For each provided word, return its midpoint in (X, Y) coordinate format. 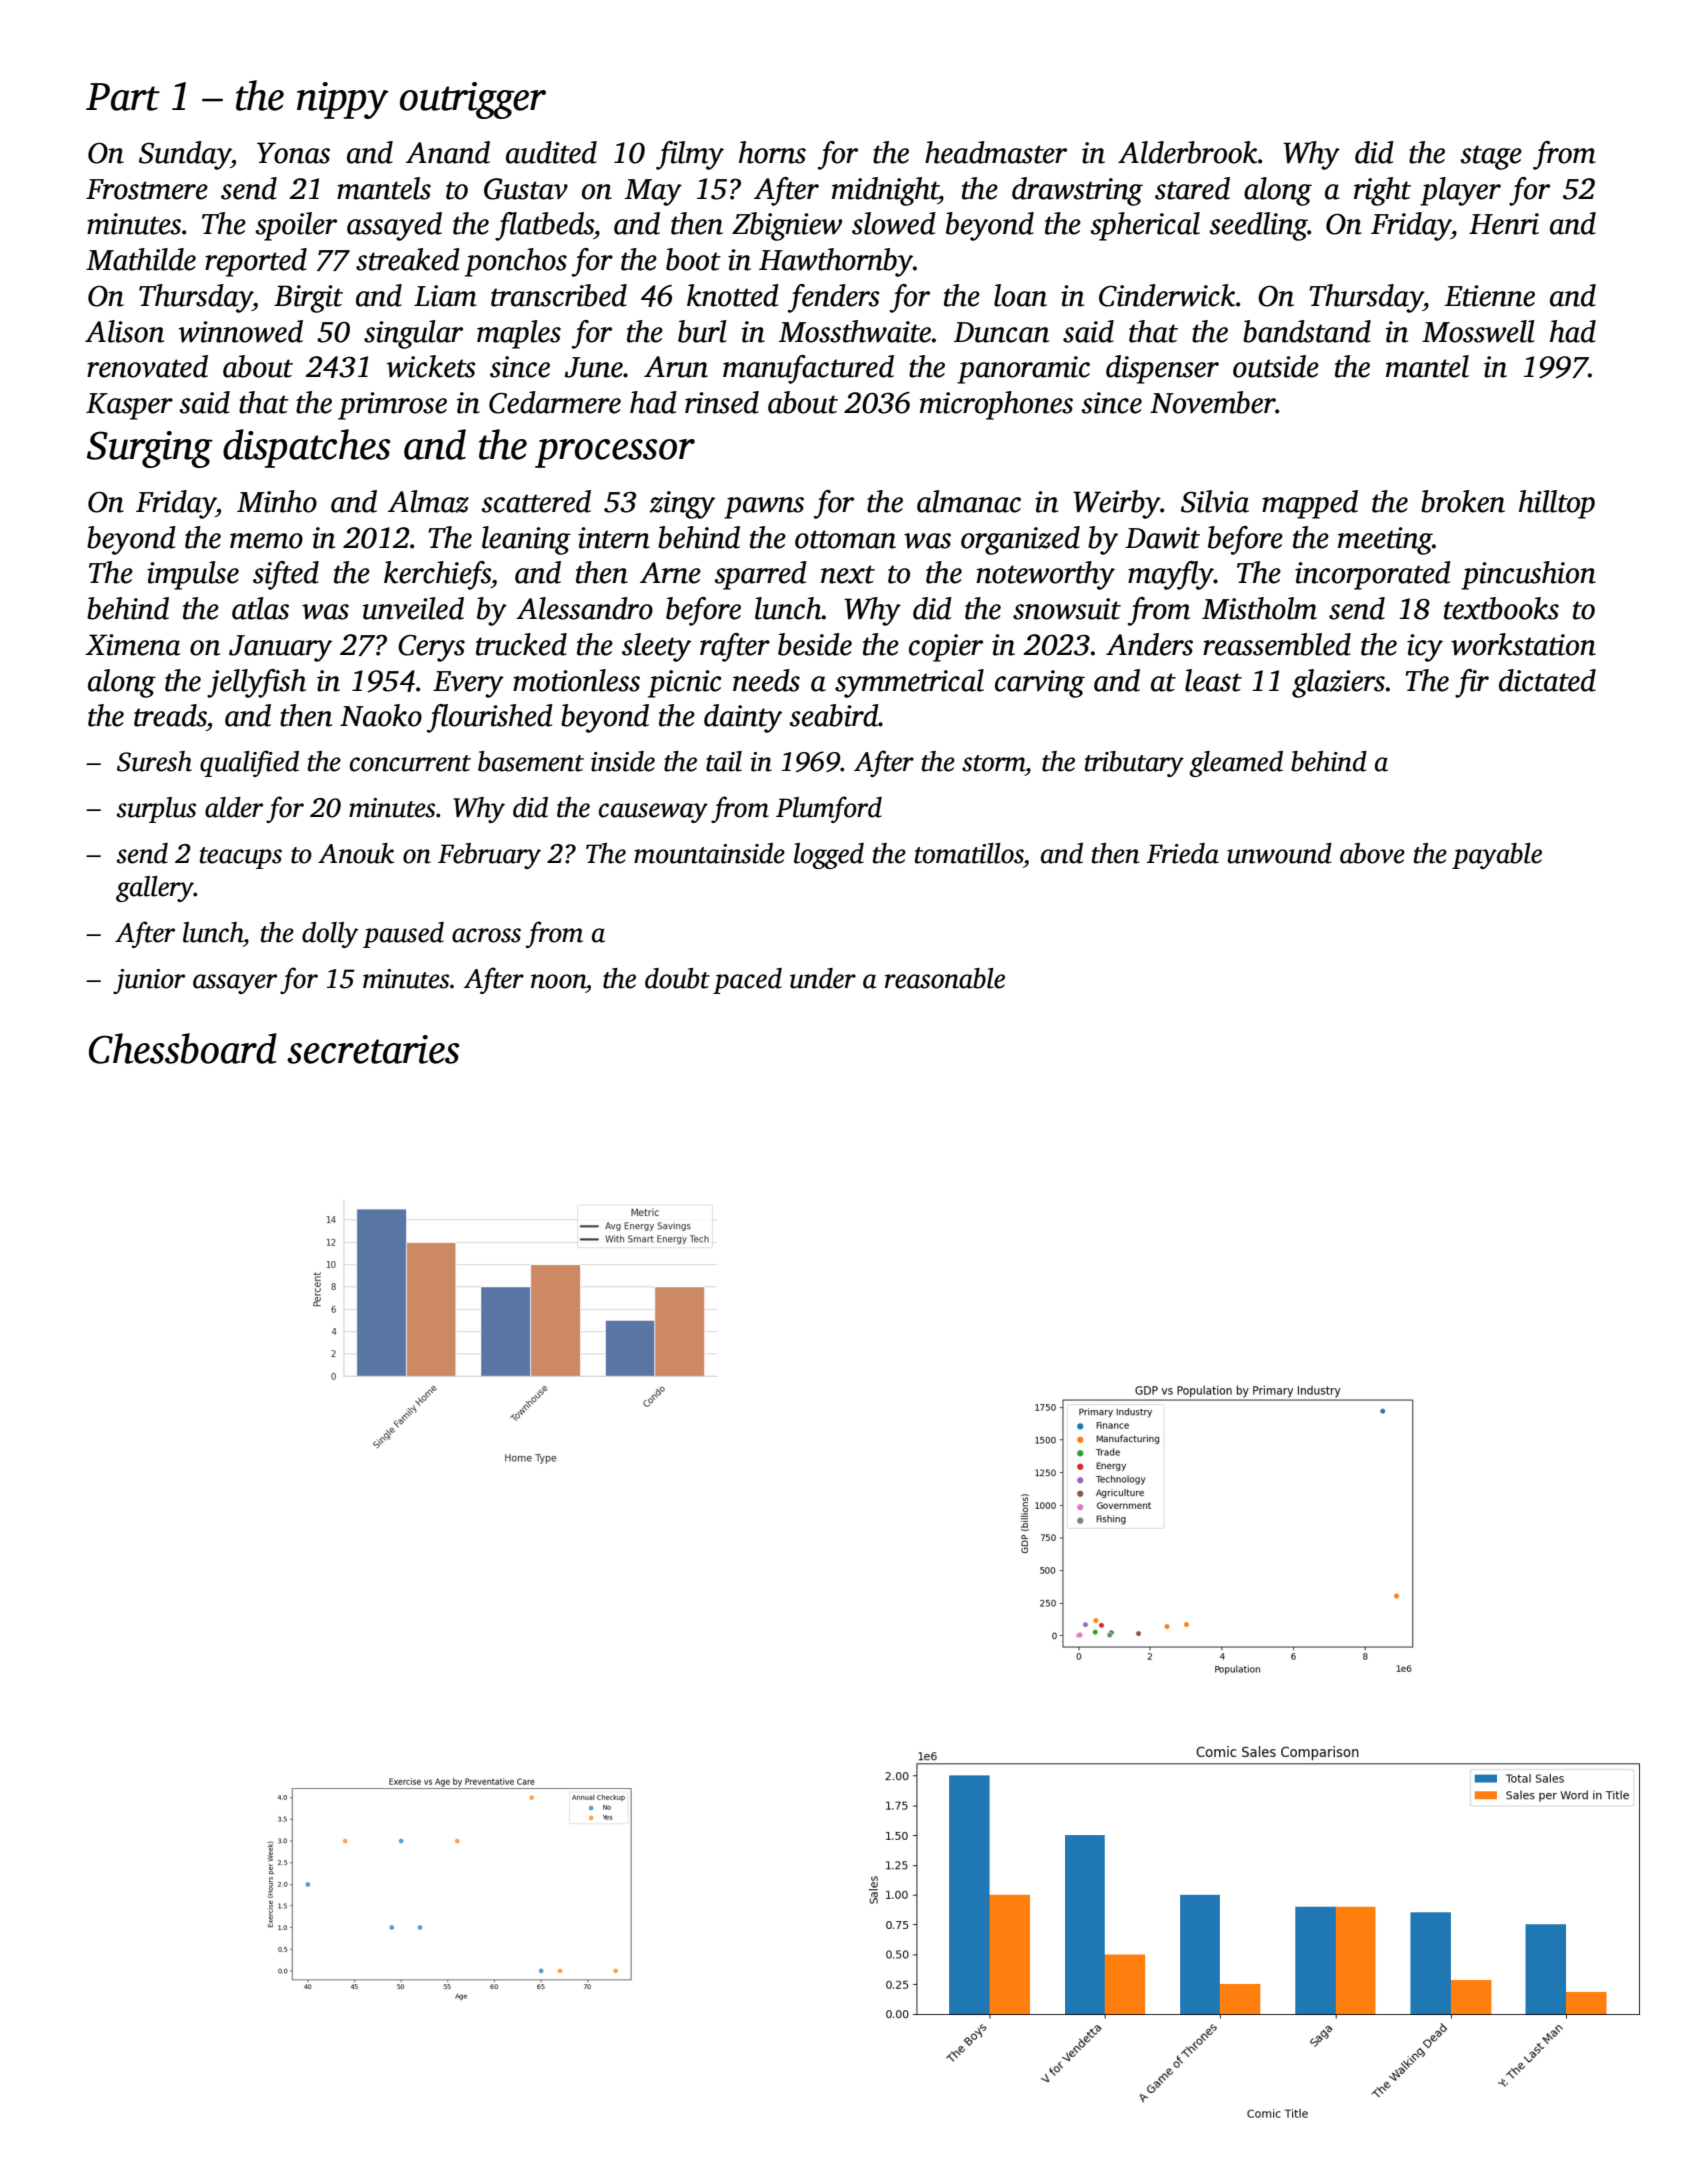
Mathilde (141, 259)
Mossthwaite (855, 331)
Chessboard (183, 1048)
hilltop (1557, 504)
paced (747, 981)
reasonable (945, 978)
